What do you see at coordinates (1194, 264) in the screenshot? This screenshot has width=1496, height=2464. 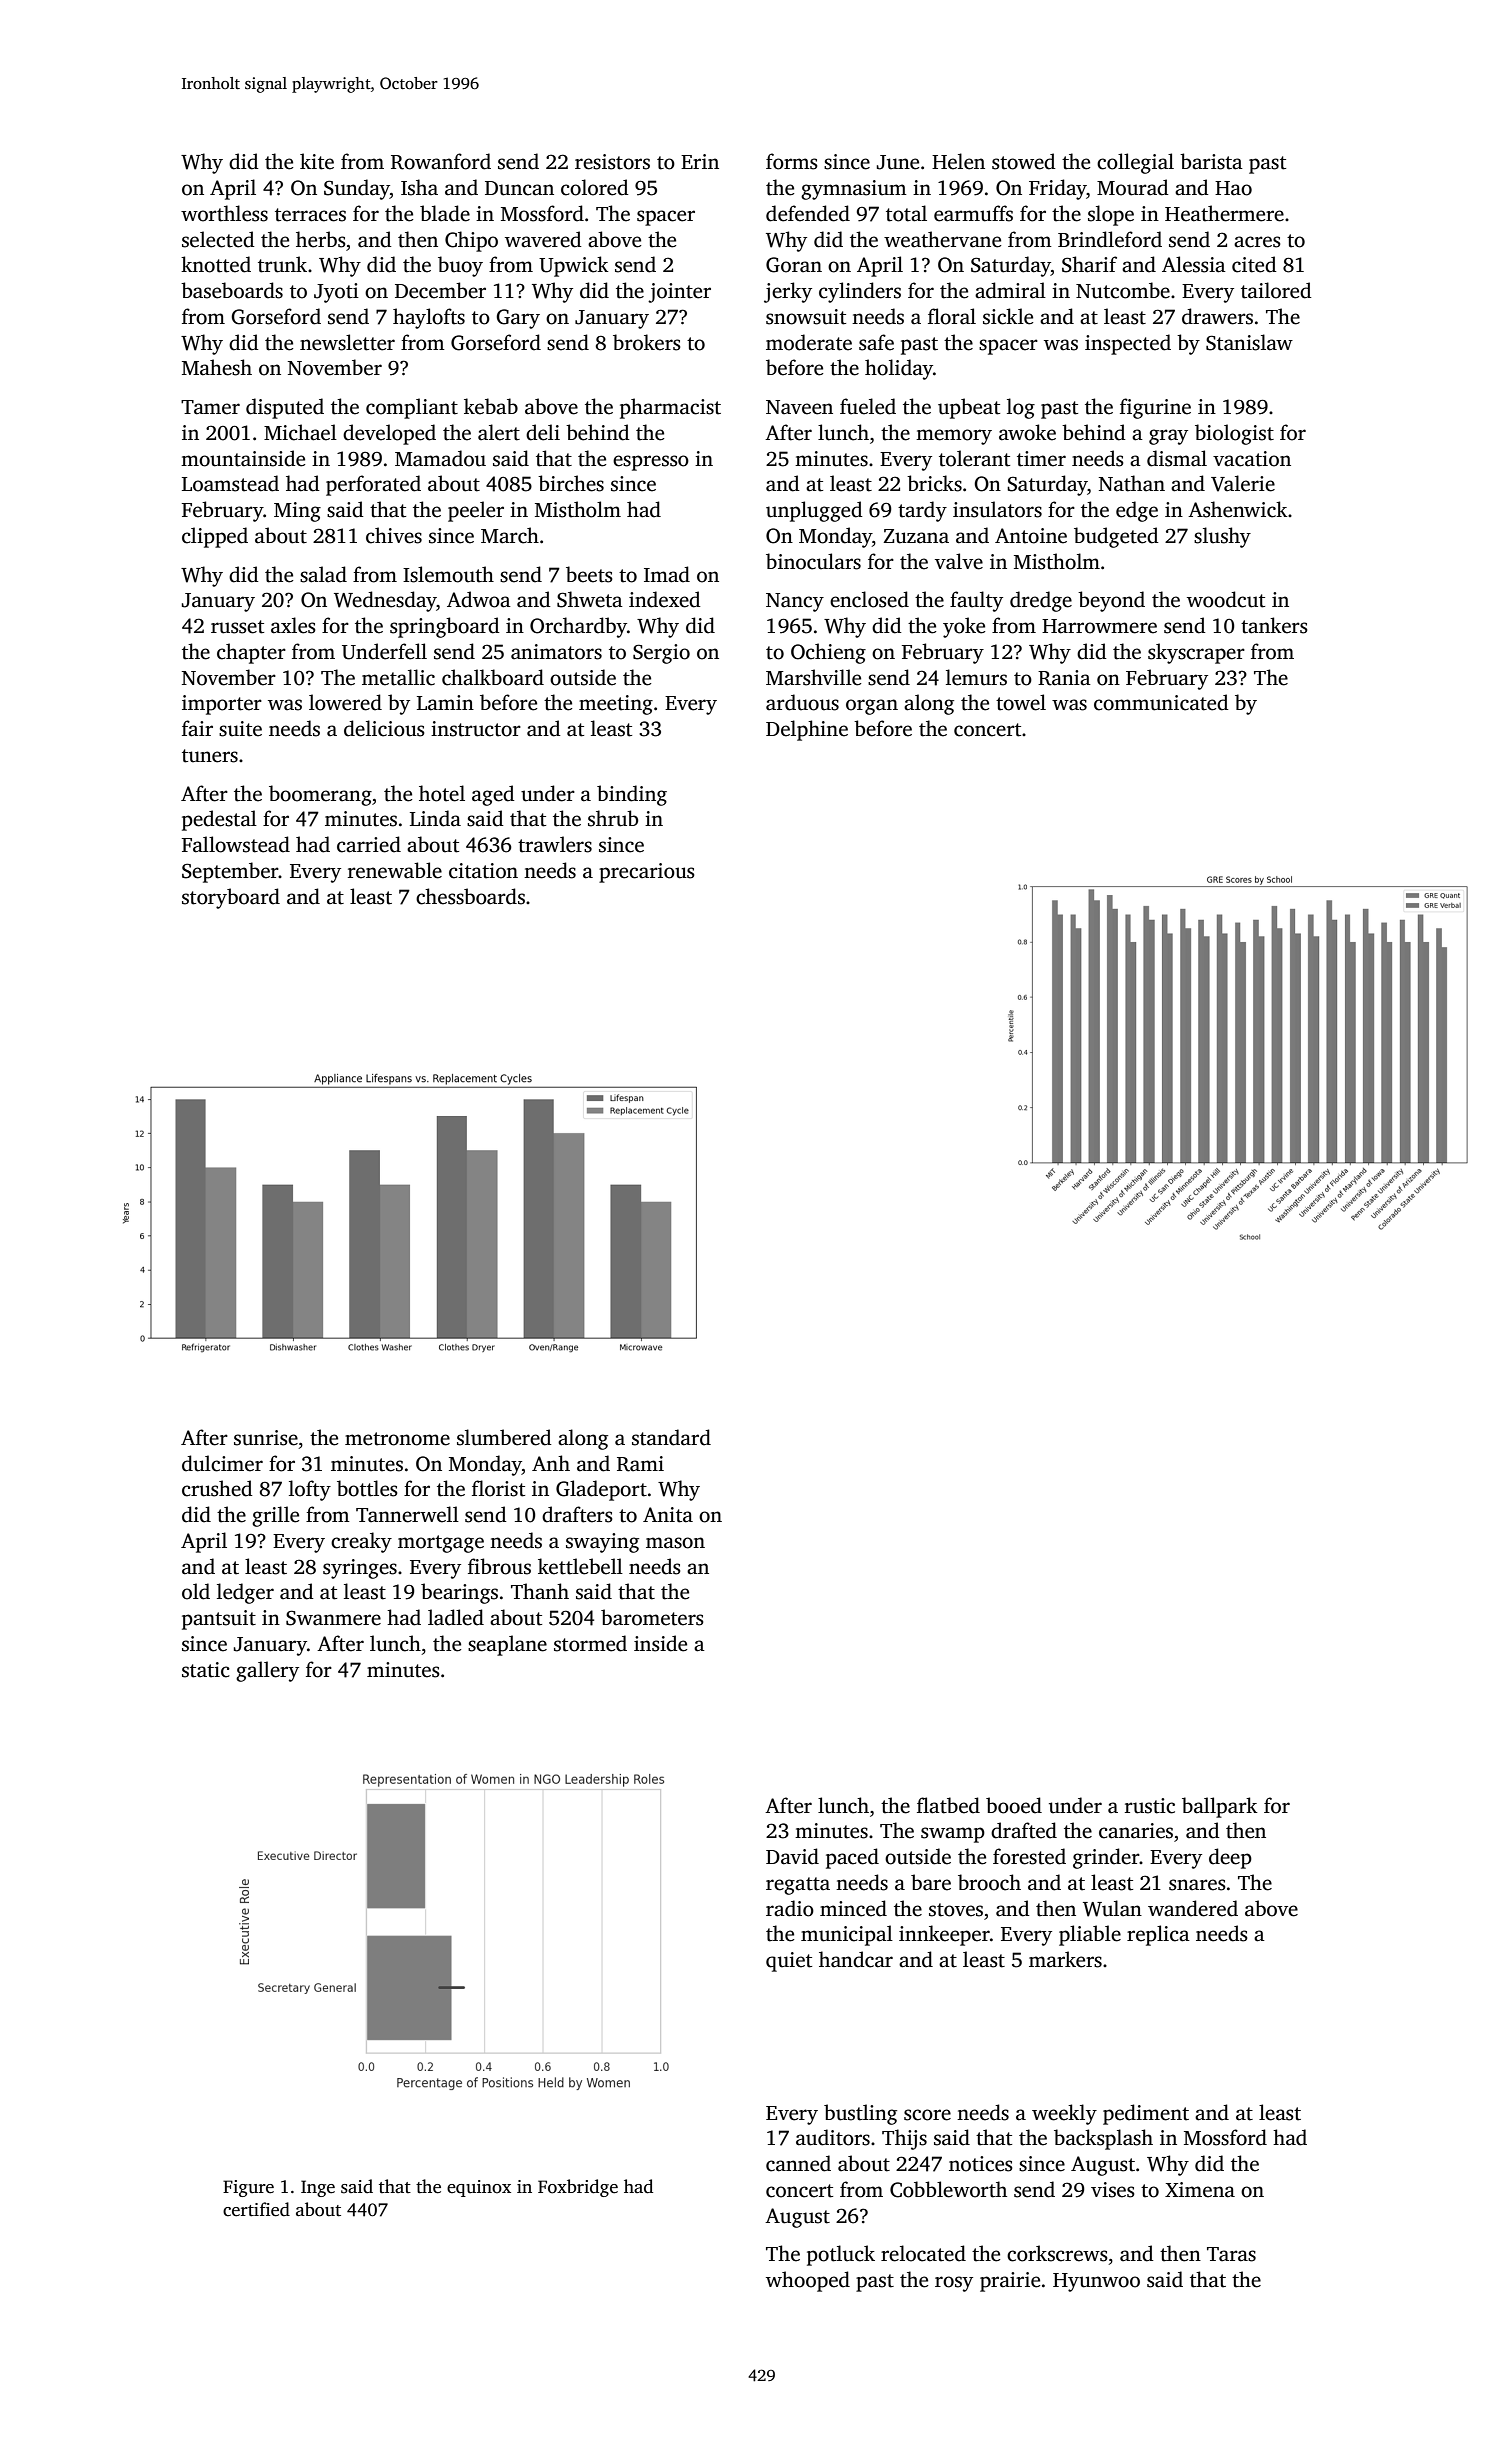 I see `Alessia` at bounding box center [1194, 264].
